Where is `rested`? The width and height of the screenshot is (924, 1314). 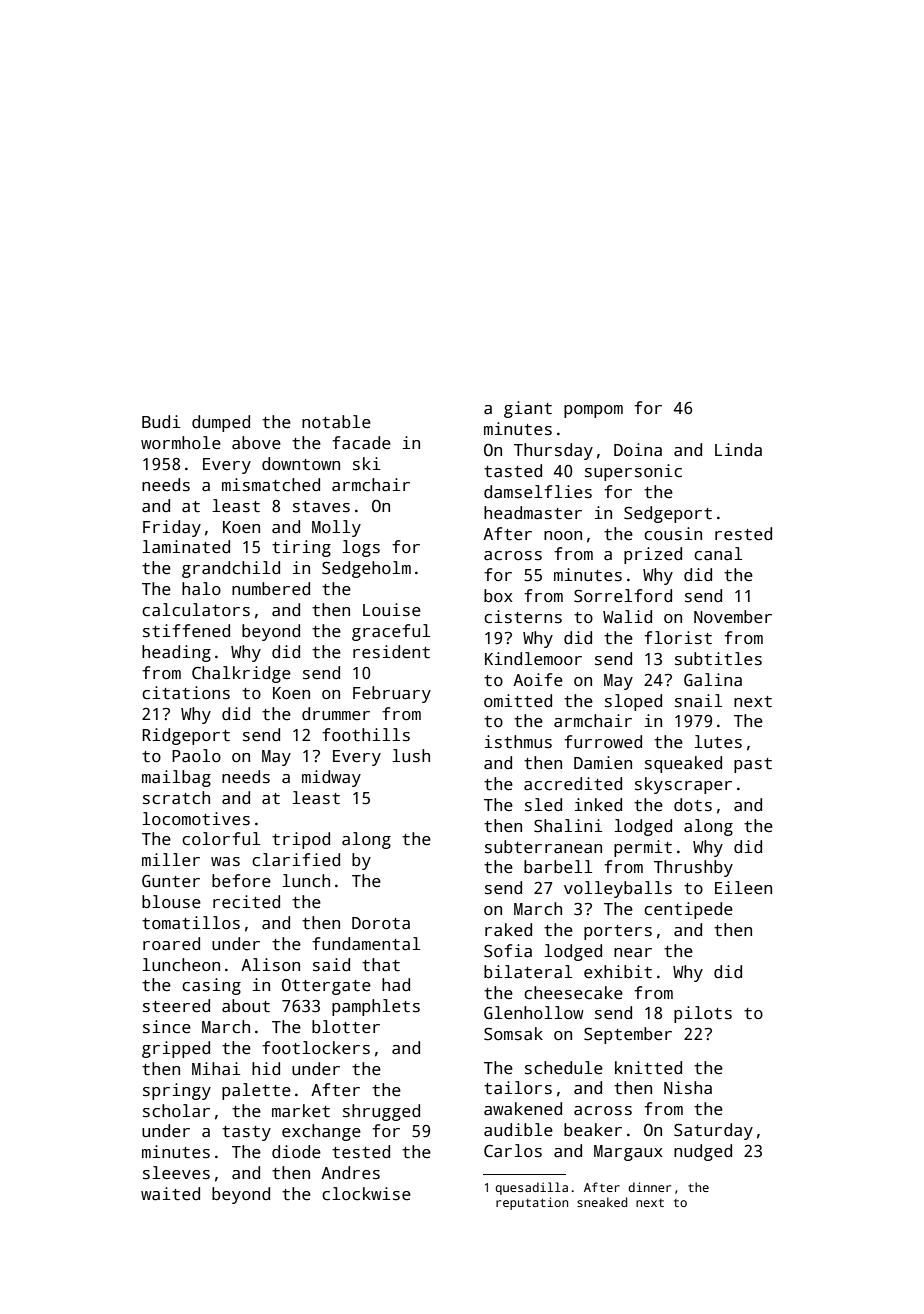 rested is located at coordinates (743, 534).
